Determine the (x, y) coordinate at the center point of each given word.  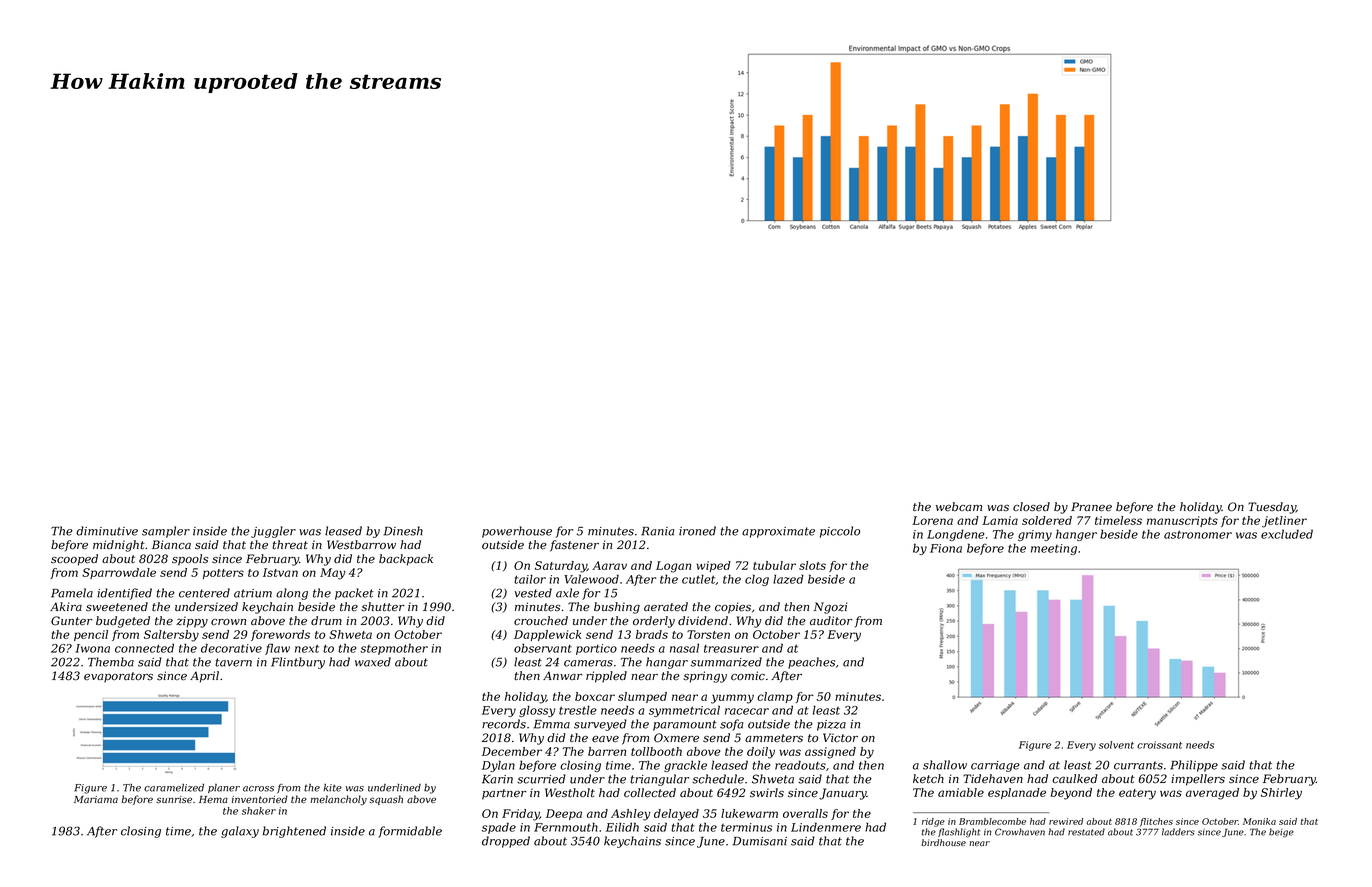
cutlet (699, 579)
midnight (119, 546)
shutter (382, 607)
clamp (775, 697)
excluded (1287, 534)
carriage (995, 766)
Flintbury (298, 663)
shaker (259, 811)
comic (748, 675)
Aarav (609, 565)
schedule (718, 779)
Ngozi (830, 608)
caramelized (174, 788)
